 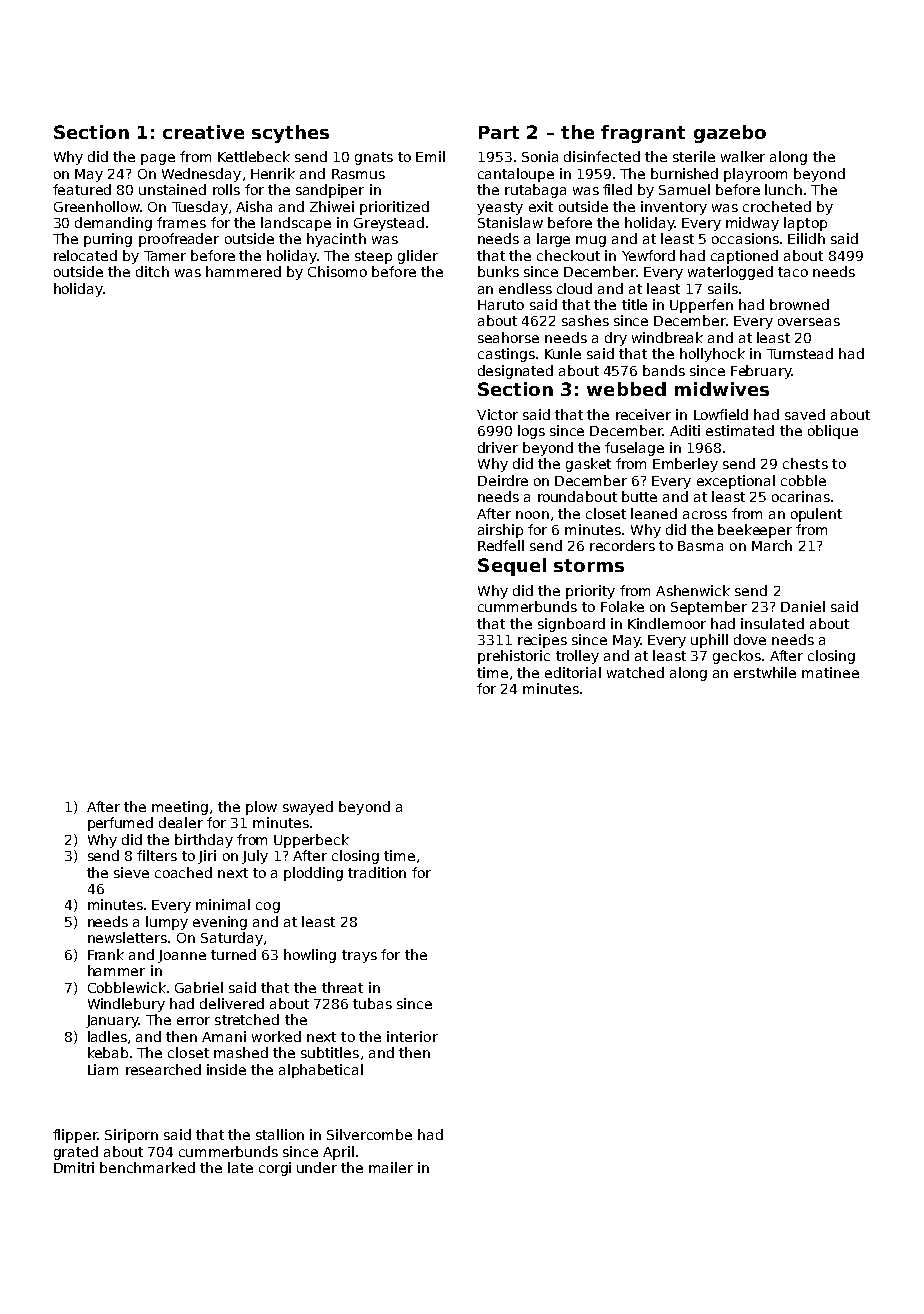 I want to click on trays, so click(x=359, y=956).
